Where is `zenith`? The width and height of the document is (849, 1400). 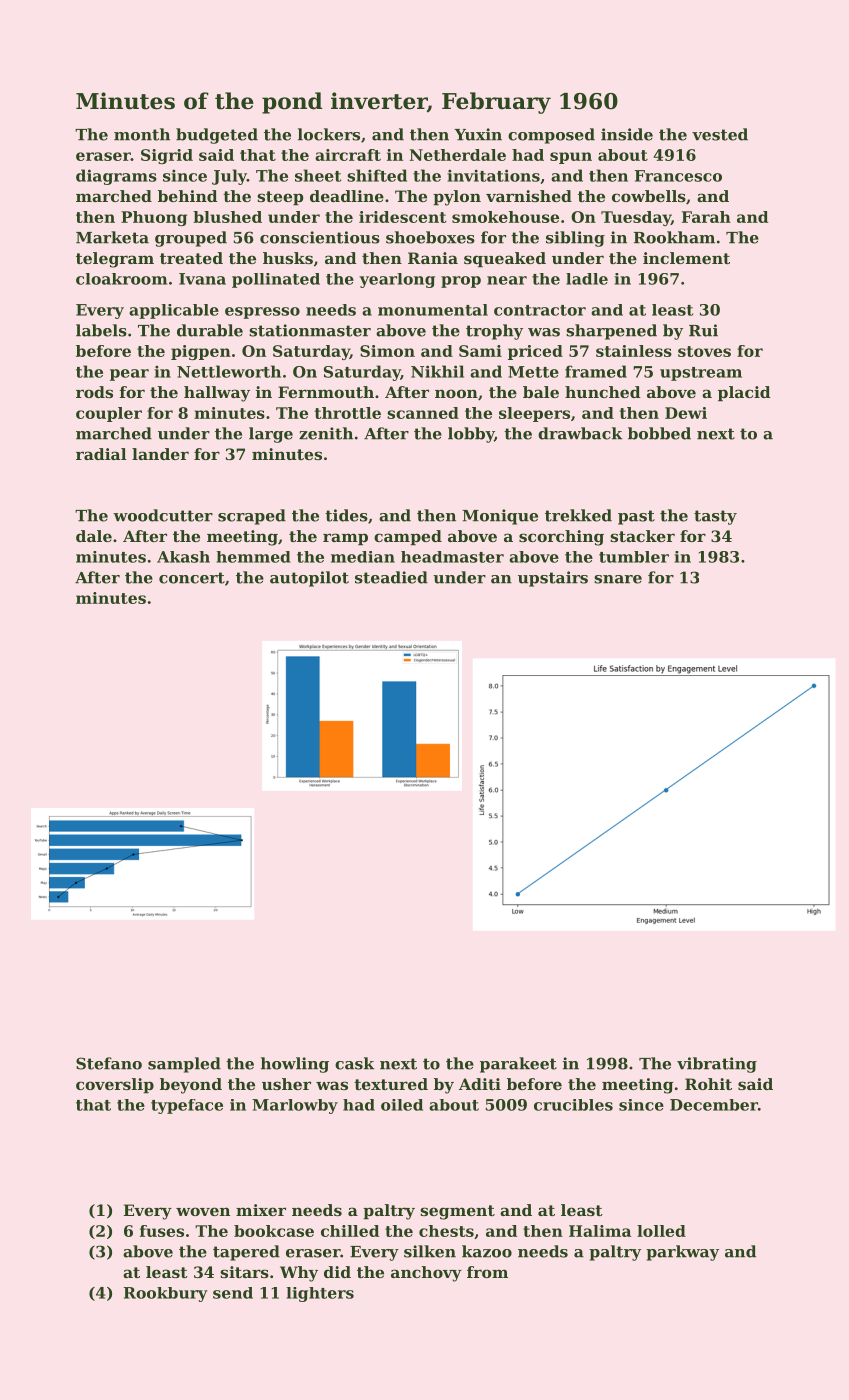
zenith is located at coordinates (326, 433).
